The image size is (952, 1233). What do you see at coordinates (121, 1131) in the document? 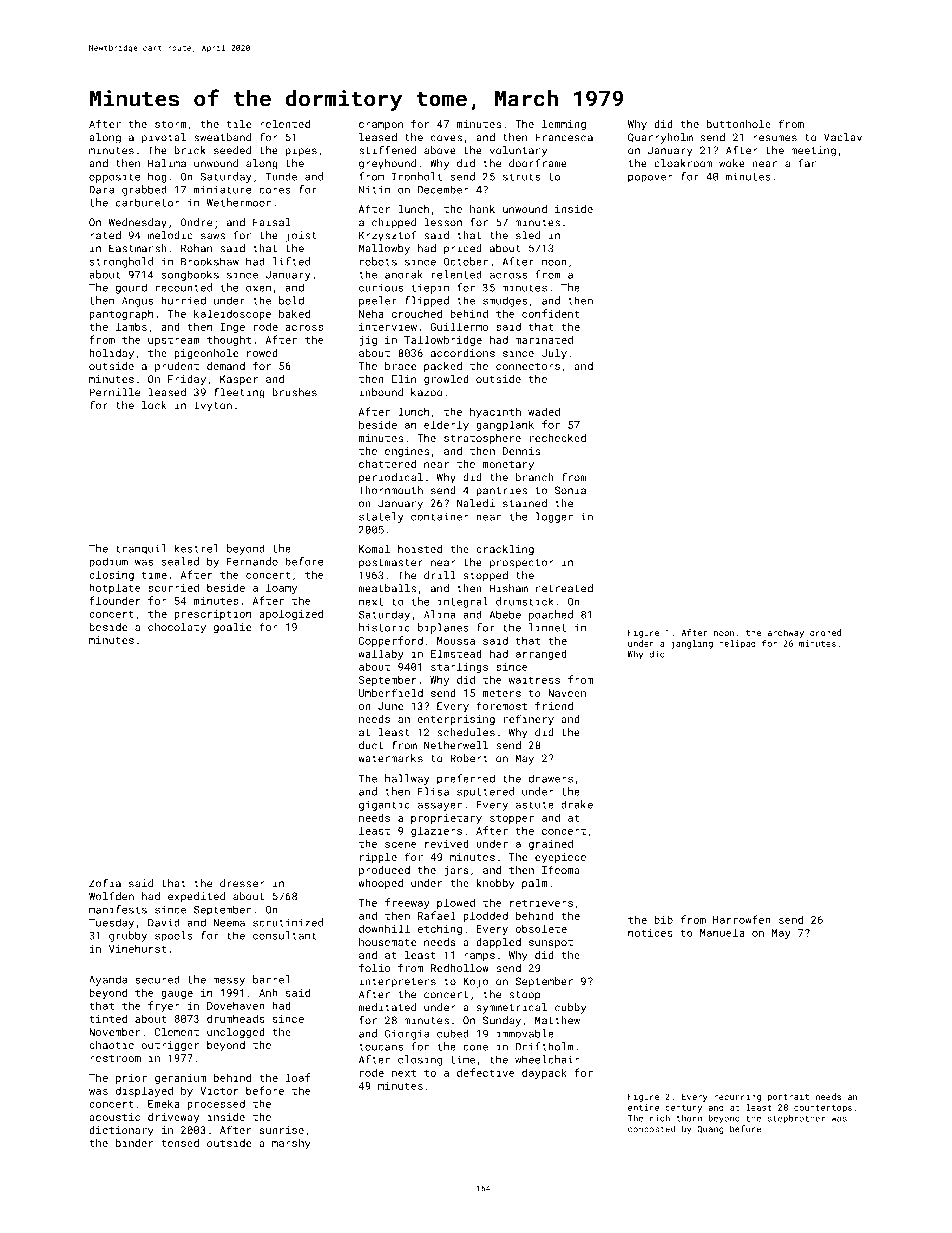
I see `dictionary` at bounding box center [121, 1131].
